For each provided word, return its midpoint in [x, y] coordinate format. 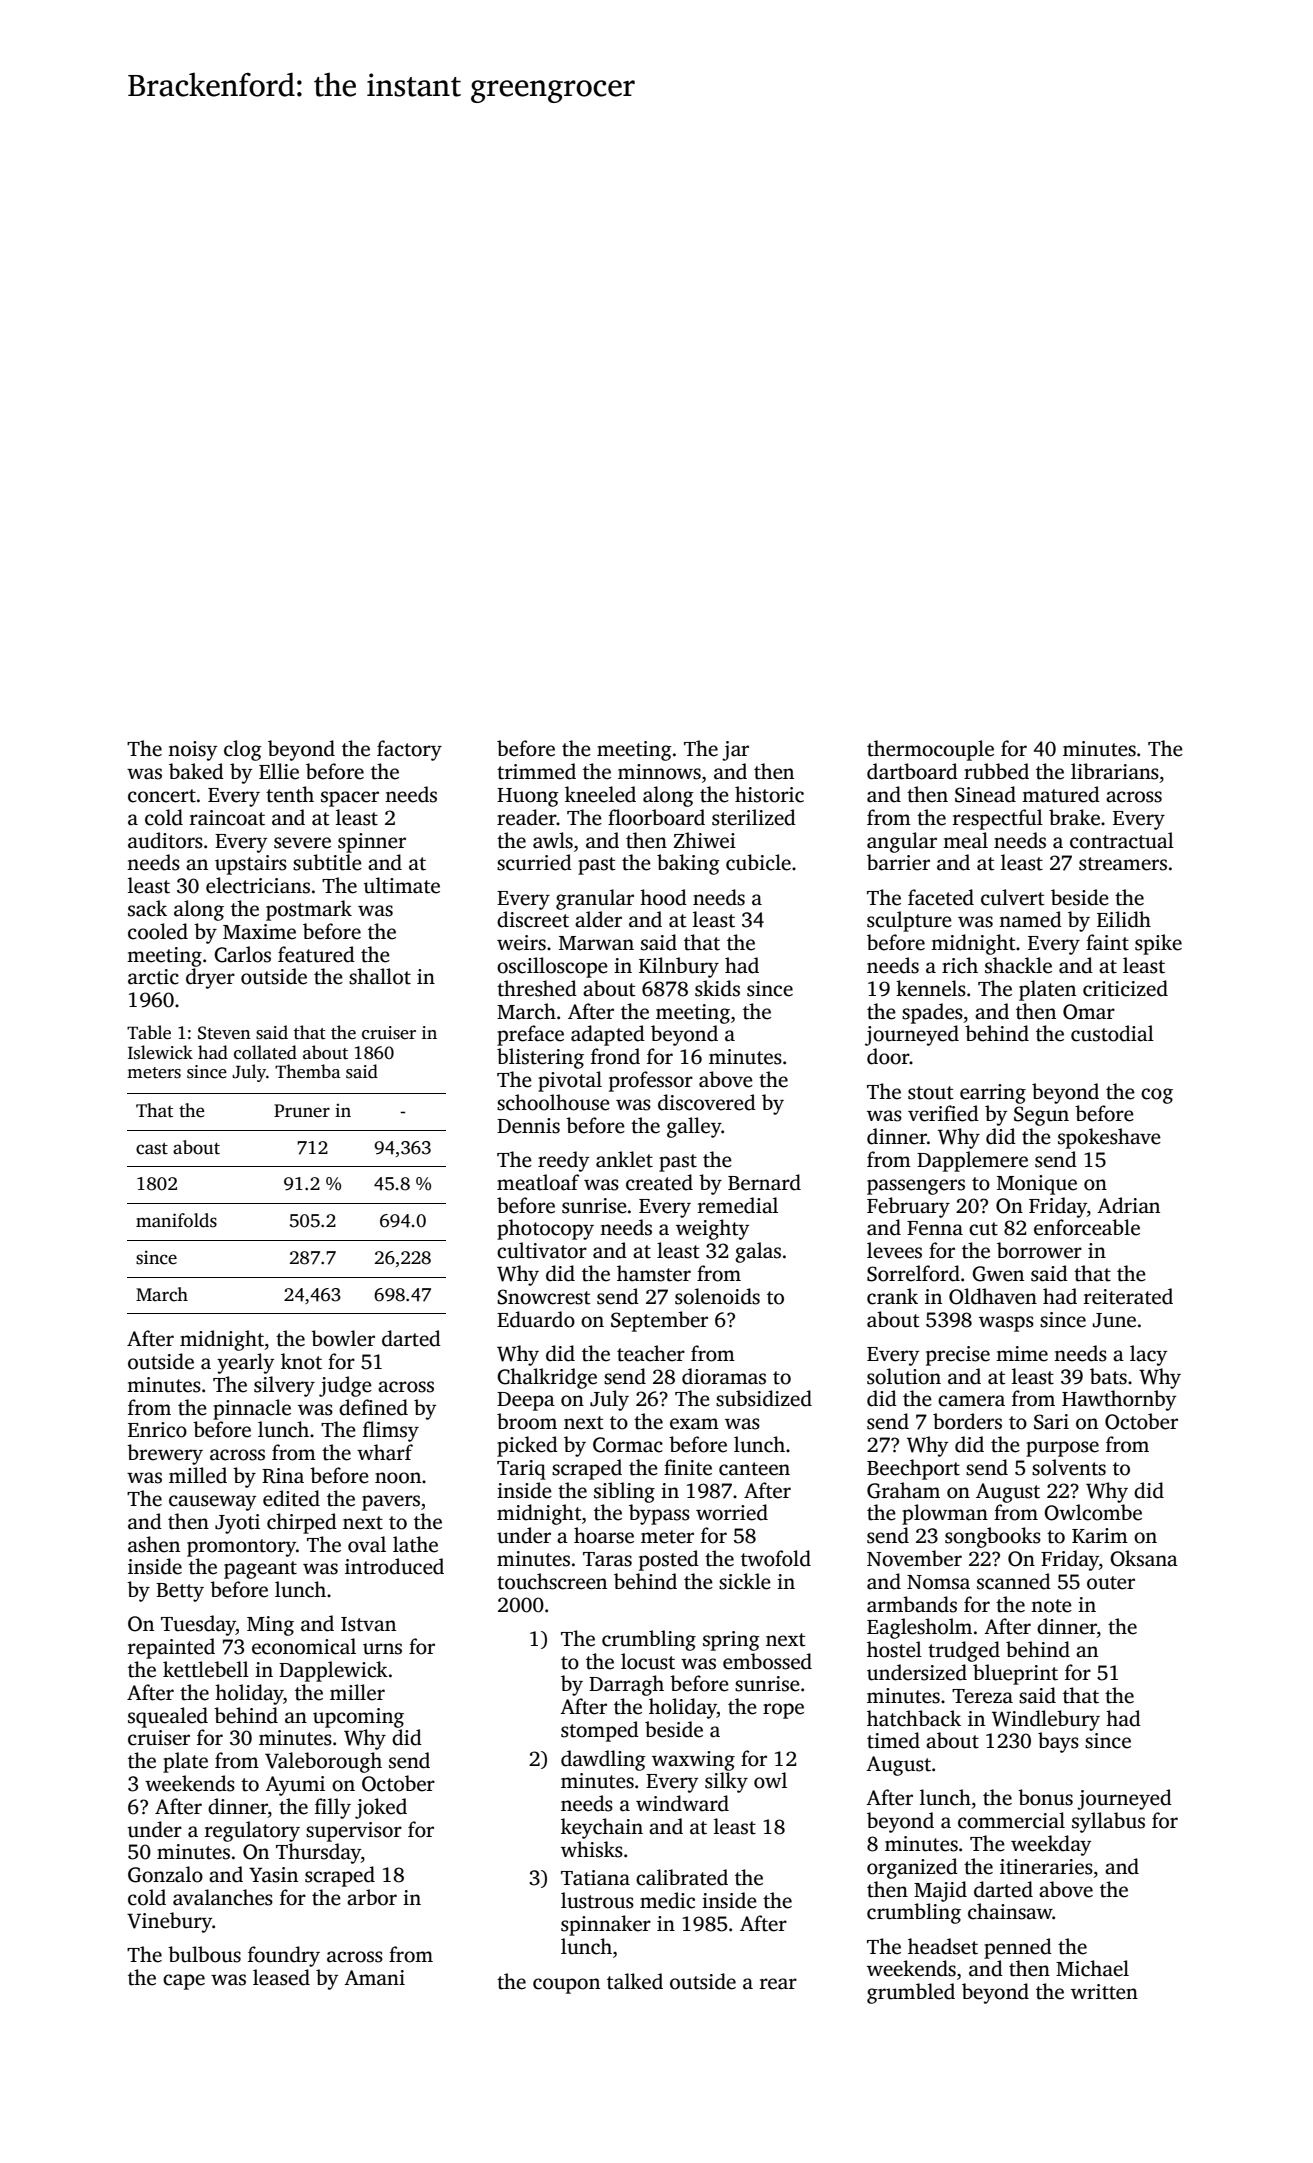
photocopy [545, 1229]
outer [1111, 1583]
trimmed [536, 771]
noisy [192, 751]
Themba [308, 1071]
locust [648, 1661]
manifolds [176, 1220]
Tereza [982, 1696]
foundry [284, 1956]
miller [357, 1692]
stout [931, 1093]
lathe [415, 1544]
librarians [1115, 771]
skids [717, 988]
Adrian [1128, 1205]
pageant [260, 1570]
